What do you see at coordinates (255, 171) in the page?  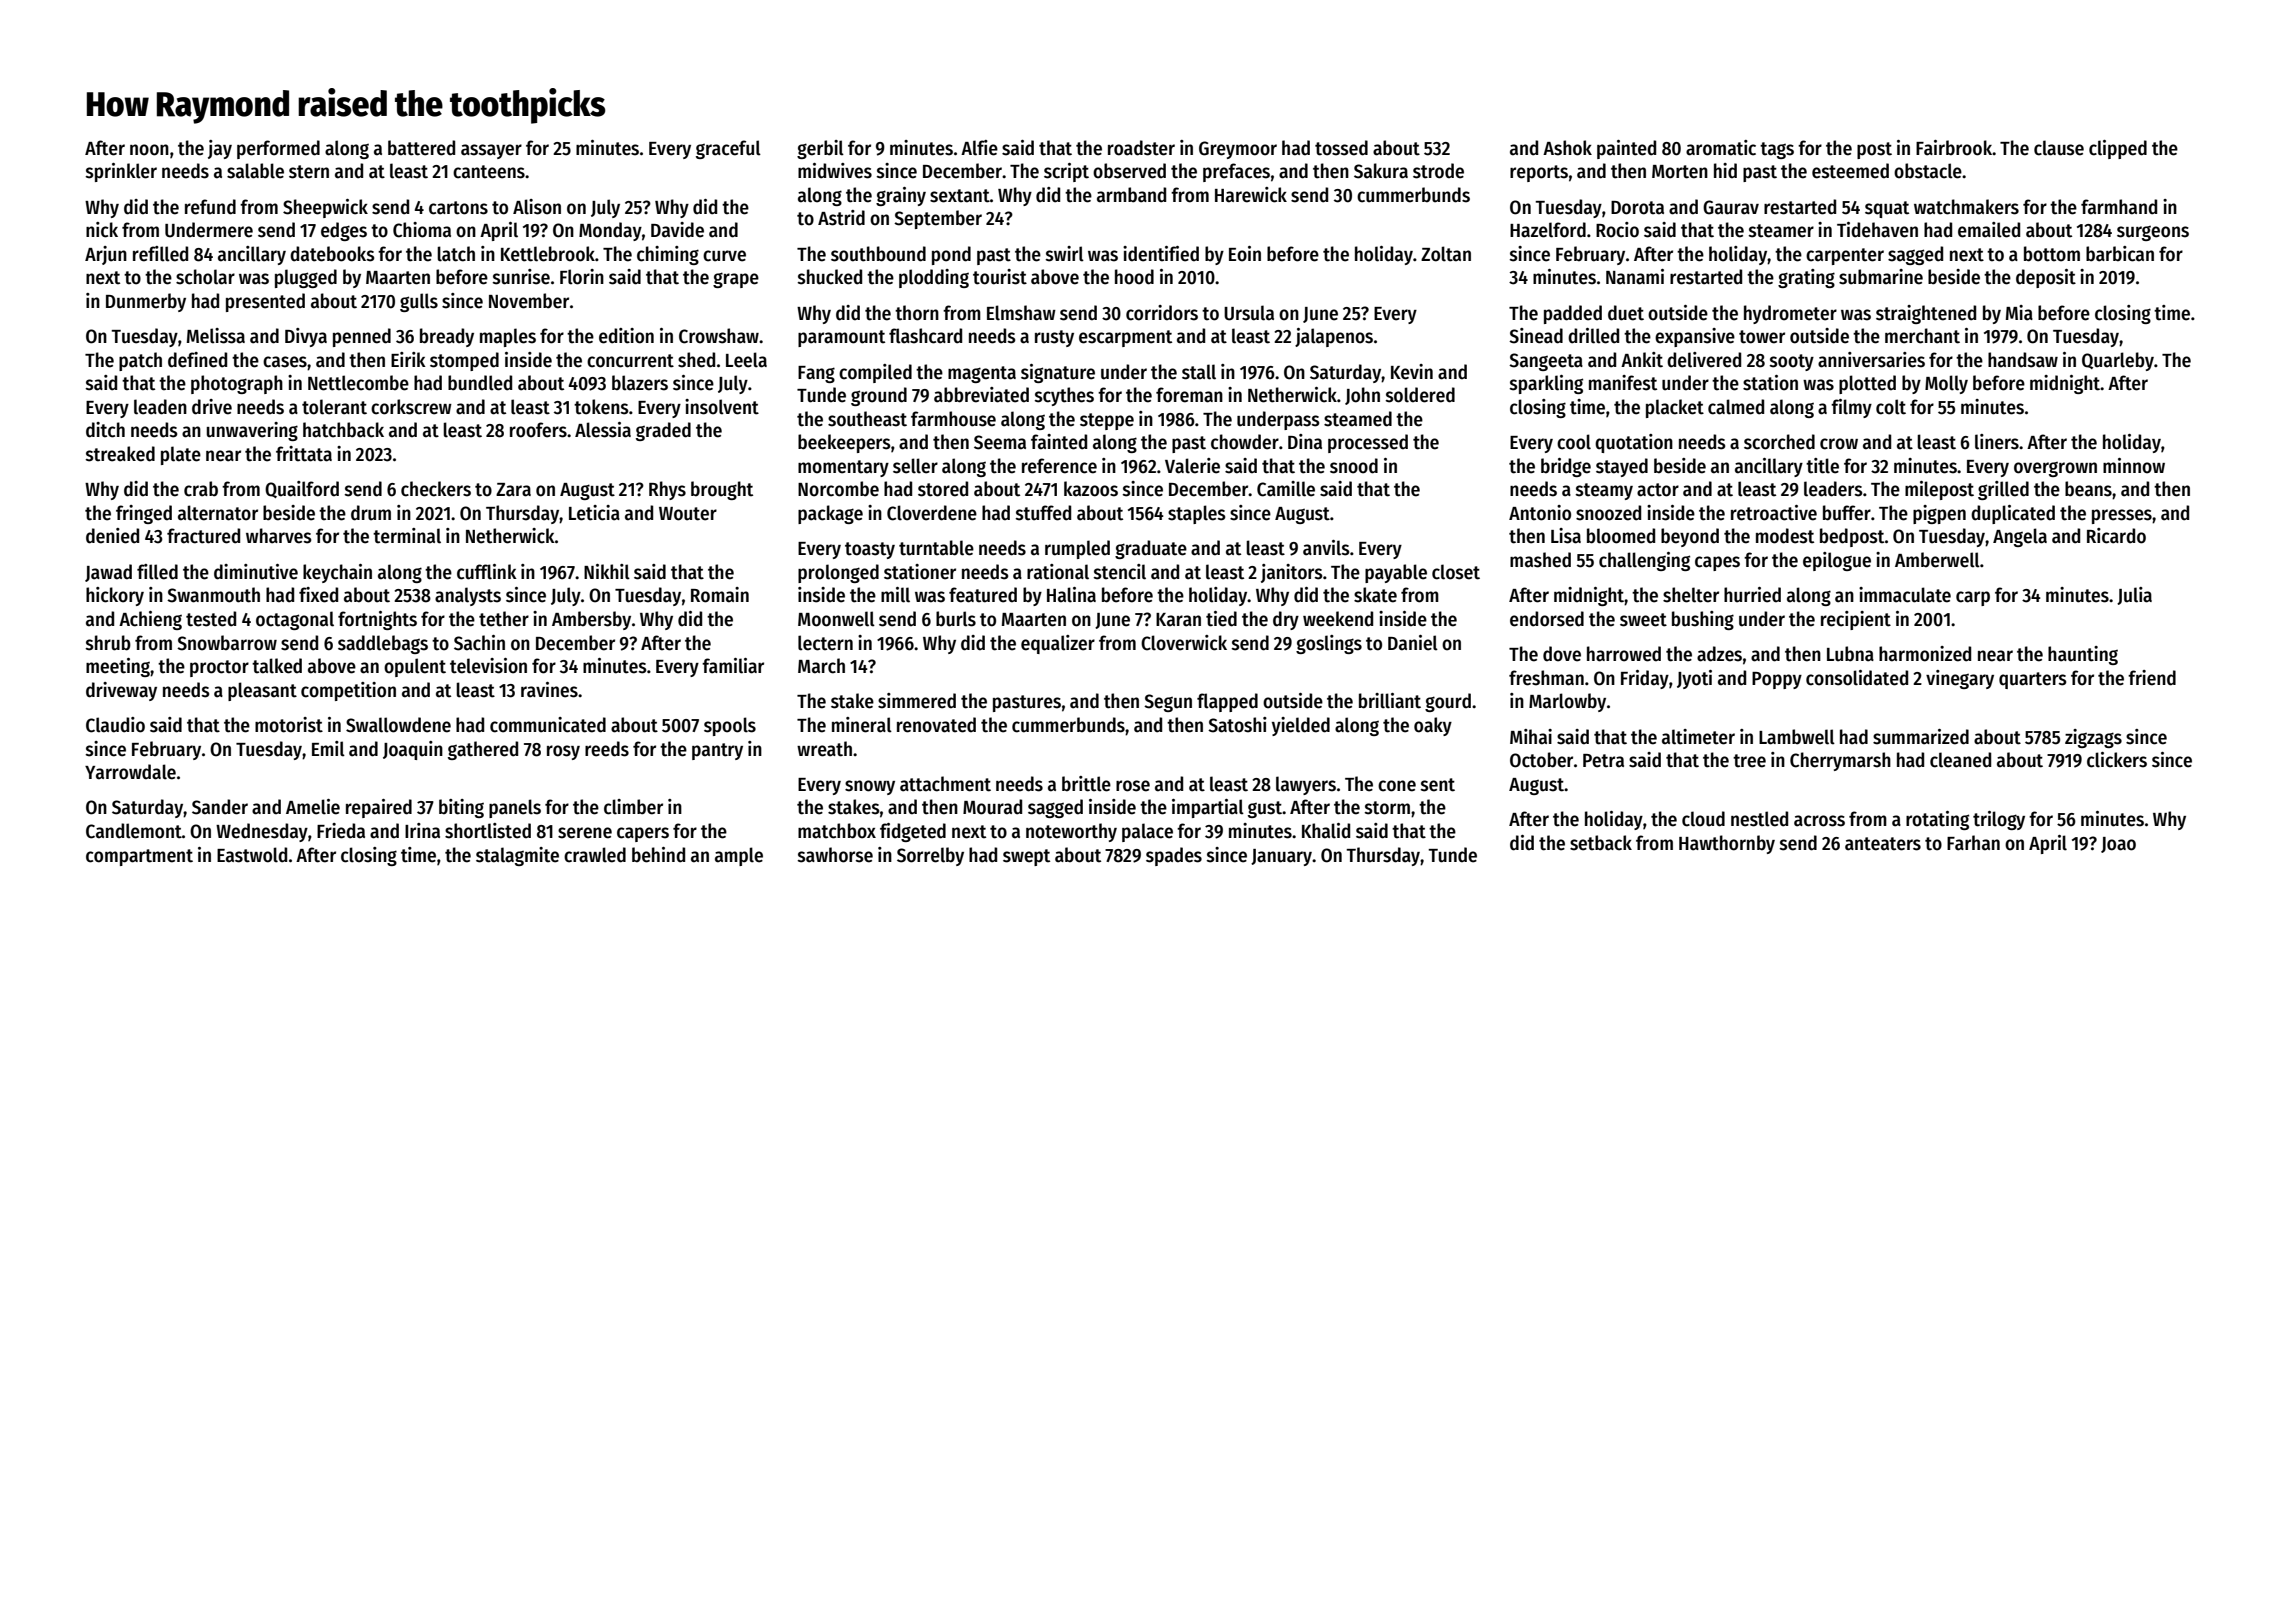 I see `salable` at bounding box center [255, 171].
